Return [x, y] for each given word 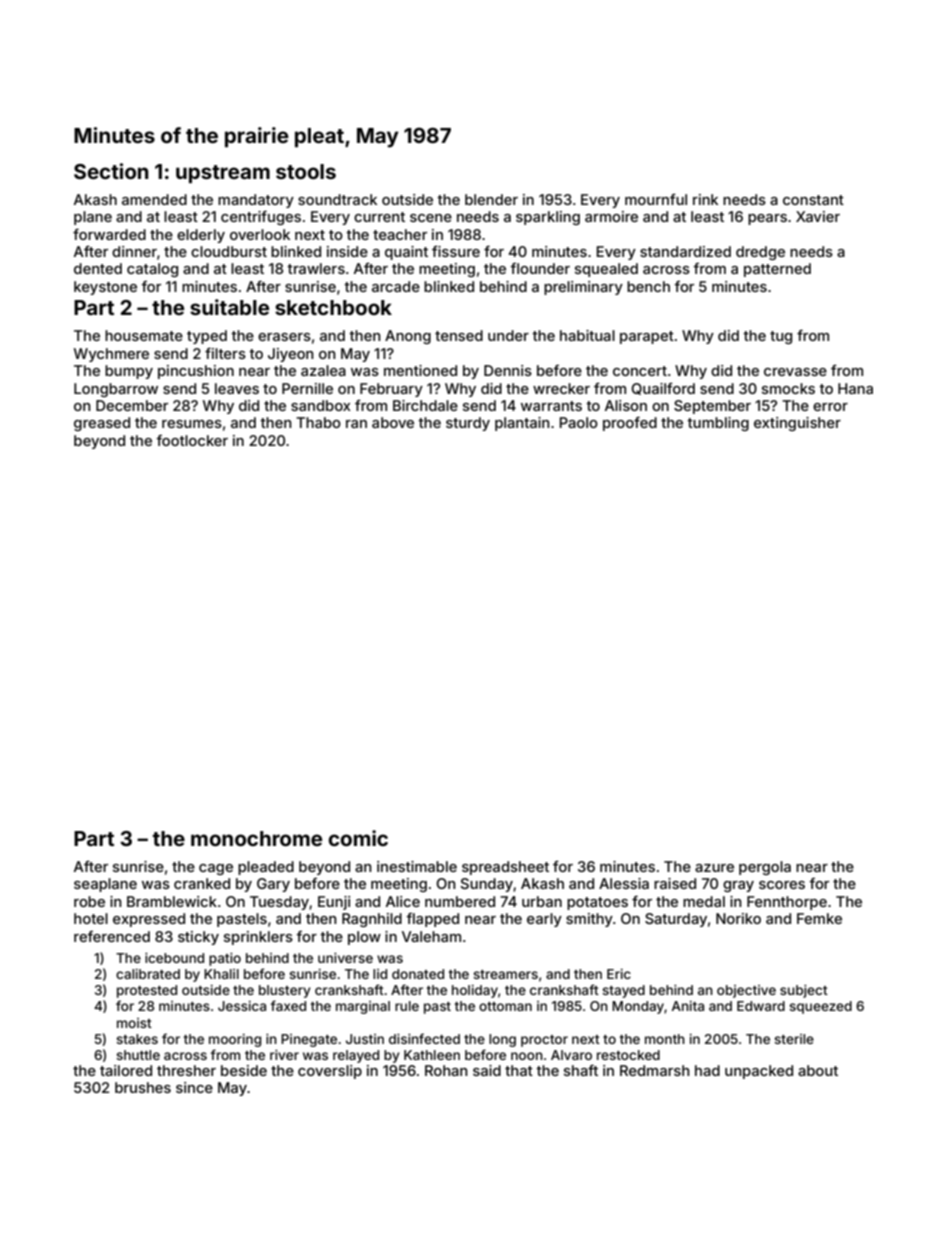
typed [207, 337]
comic [358, 838]
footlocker [192, 440]
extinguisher [797, 424]
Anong [408, 337]
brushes [143, 1087]
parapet [647, 337]
